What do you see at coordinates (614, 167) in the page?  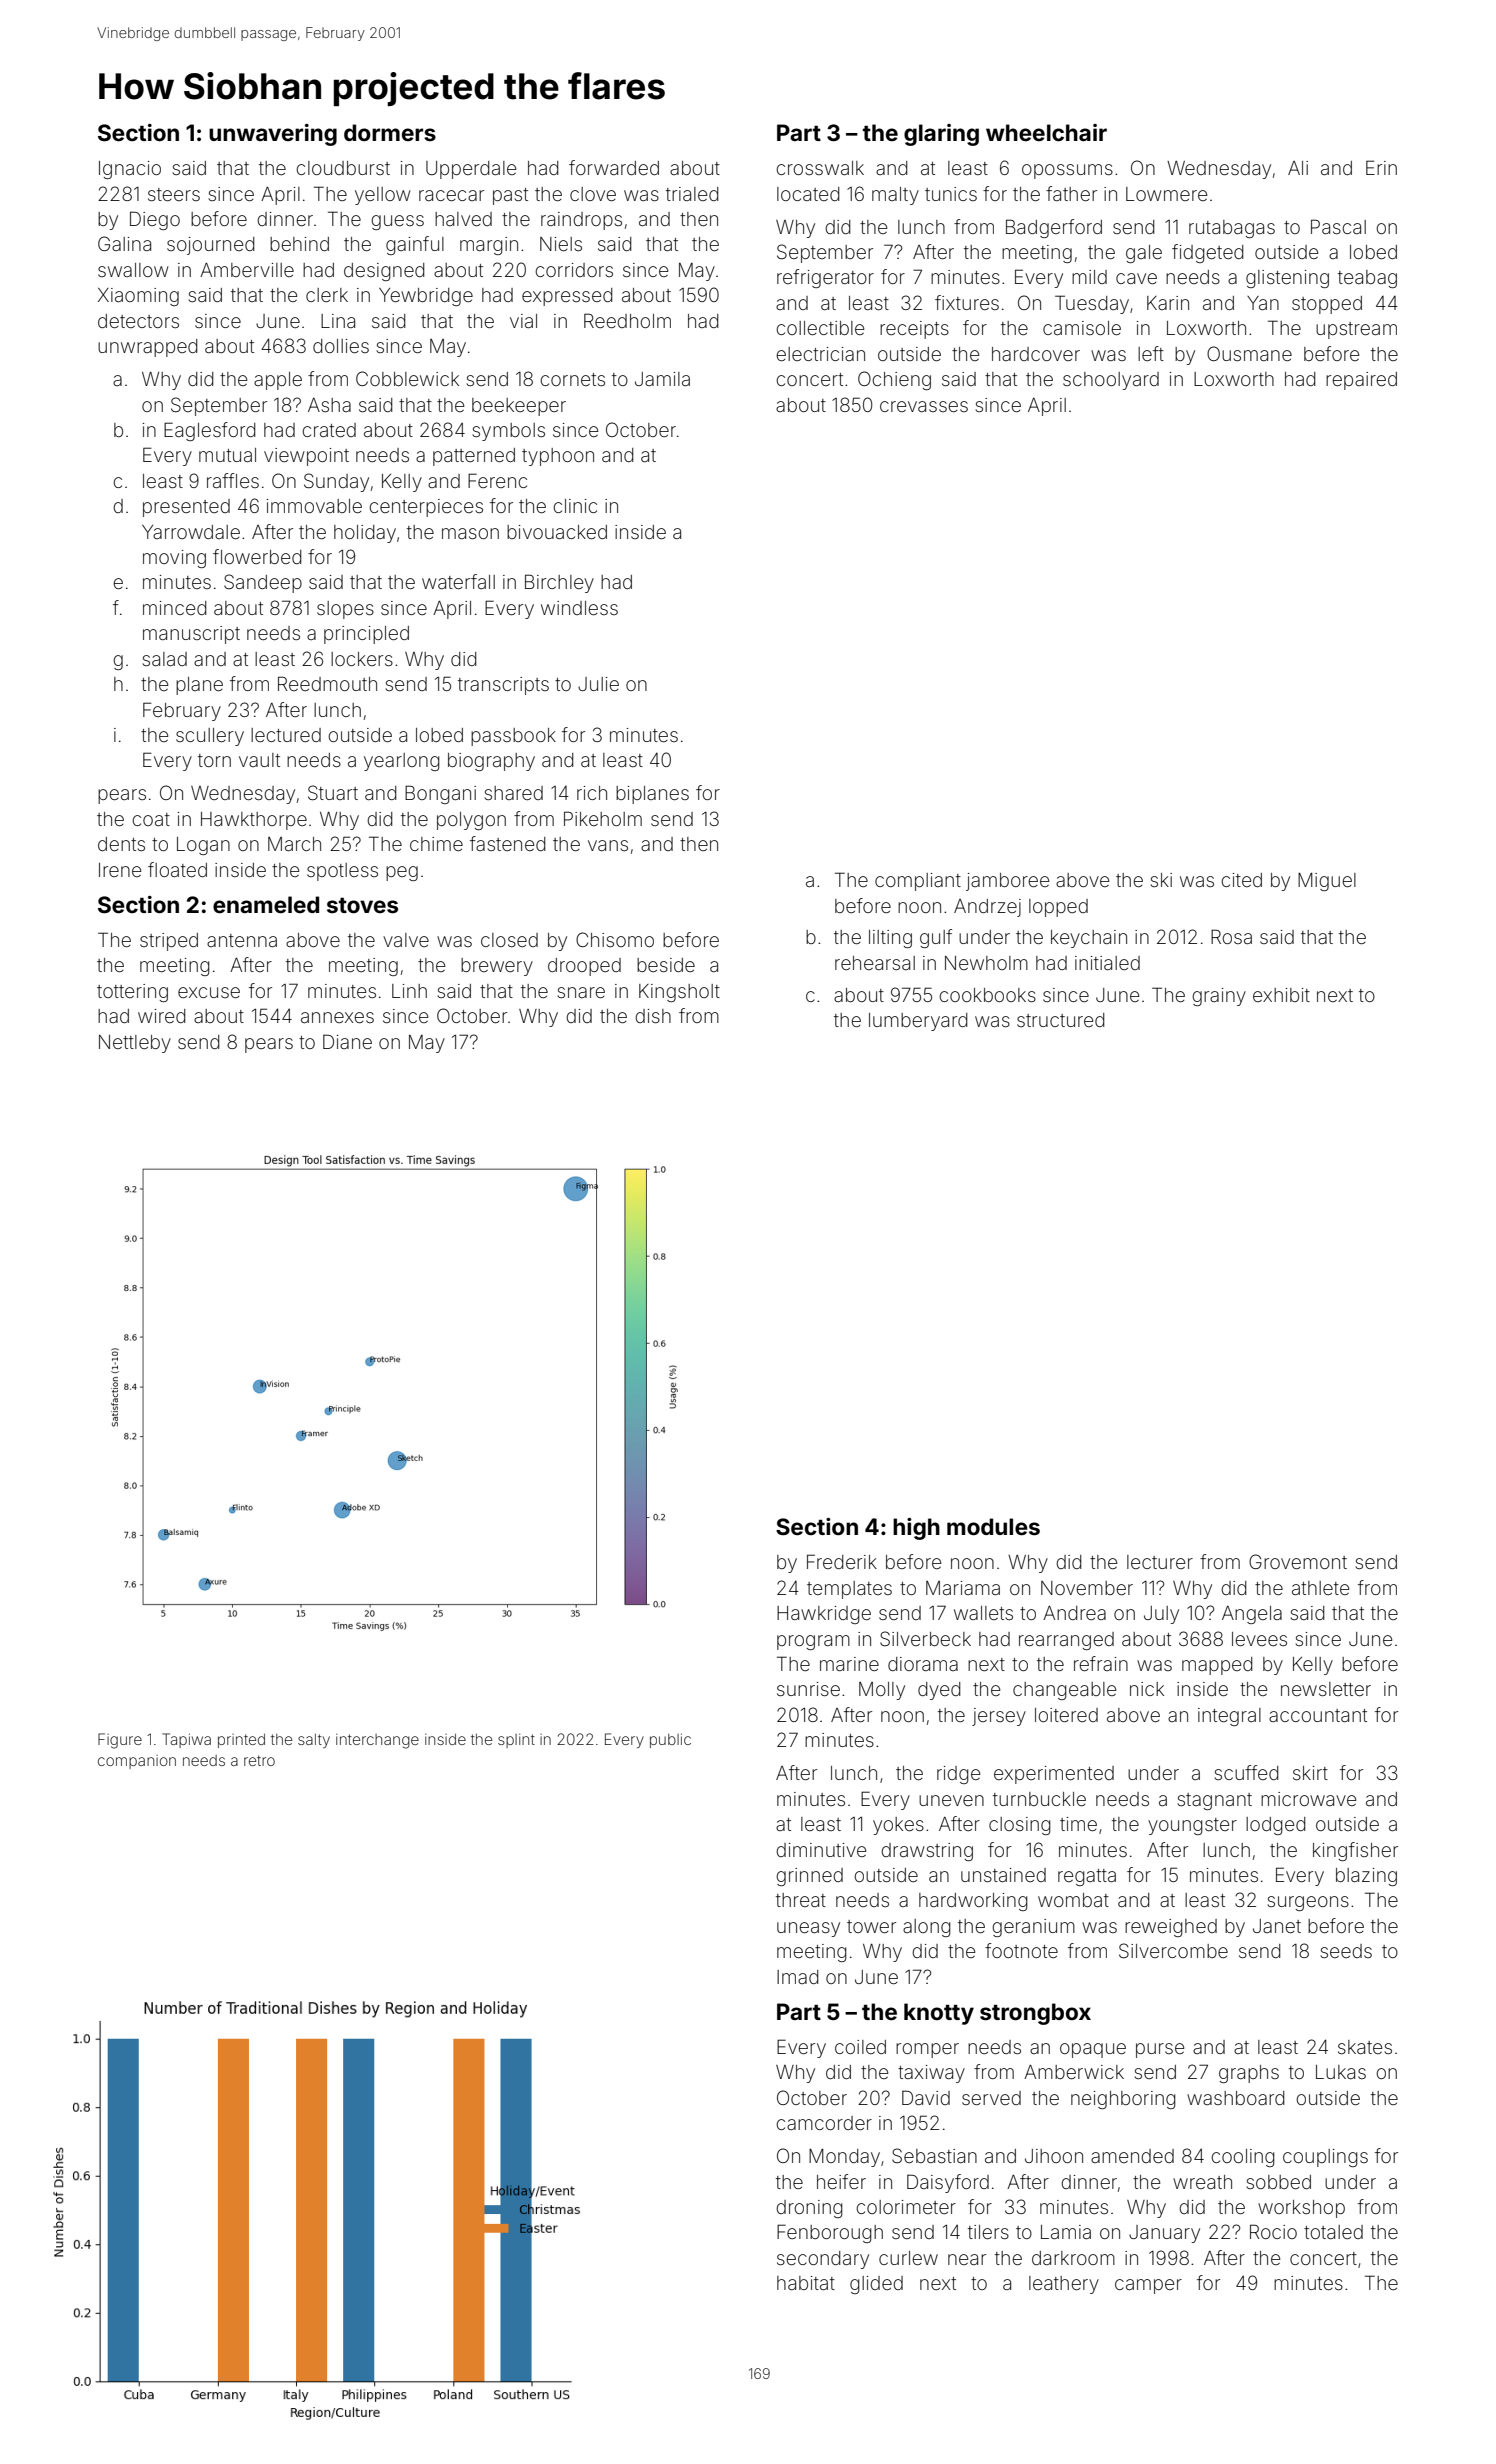 I see `forwarded` at bounding box center [614, 167].
